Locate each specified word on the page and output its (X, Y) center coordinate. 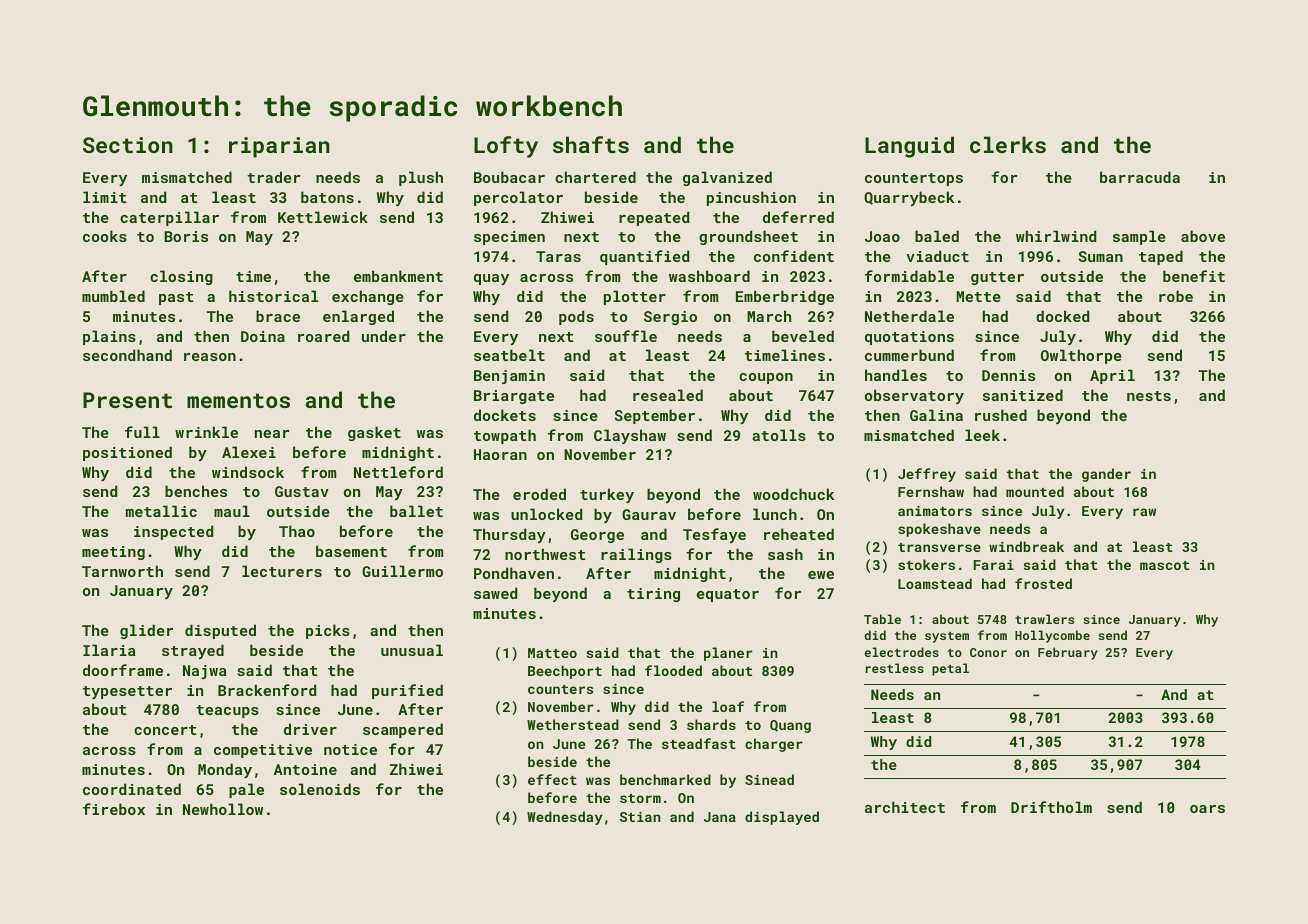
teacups (227, 711)
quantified (644, 257)
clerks (1008, 144)
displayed (782, 818)
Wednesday (565, 818)
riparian (279, 147)
